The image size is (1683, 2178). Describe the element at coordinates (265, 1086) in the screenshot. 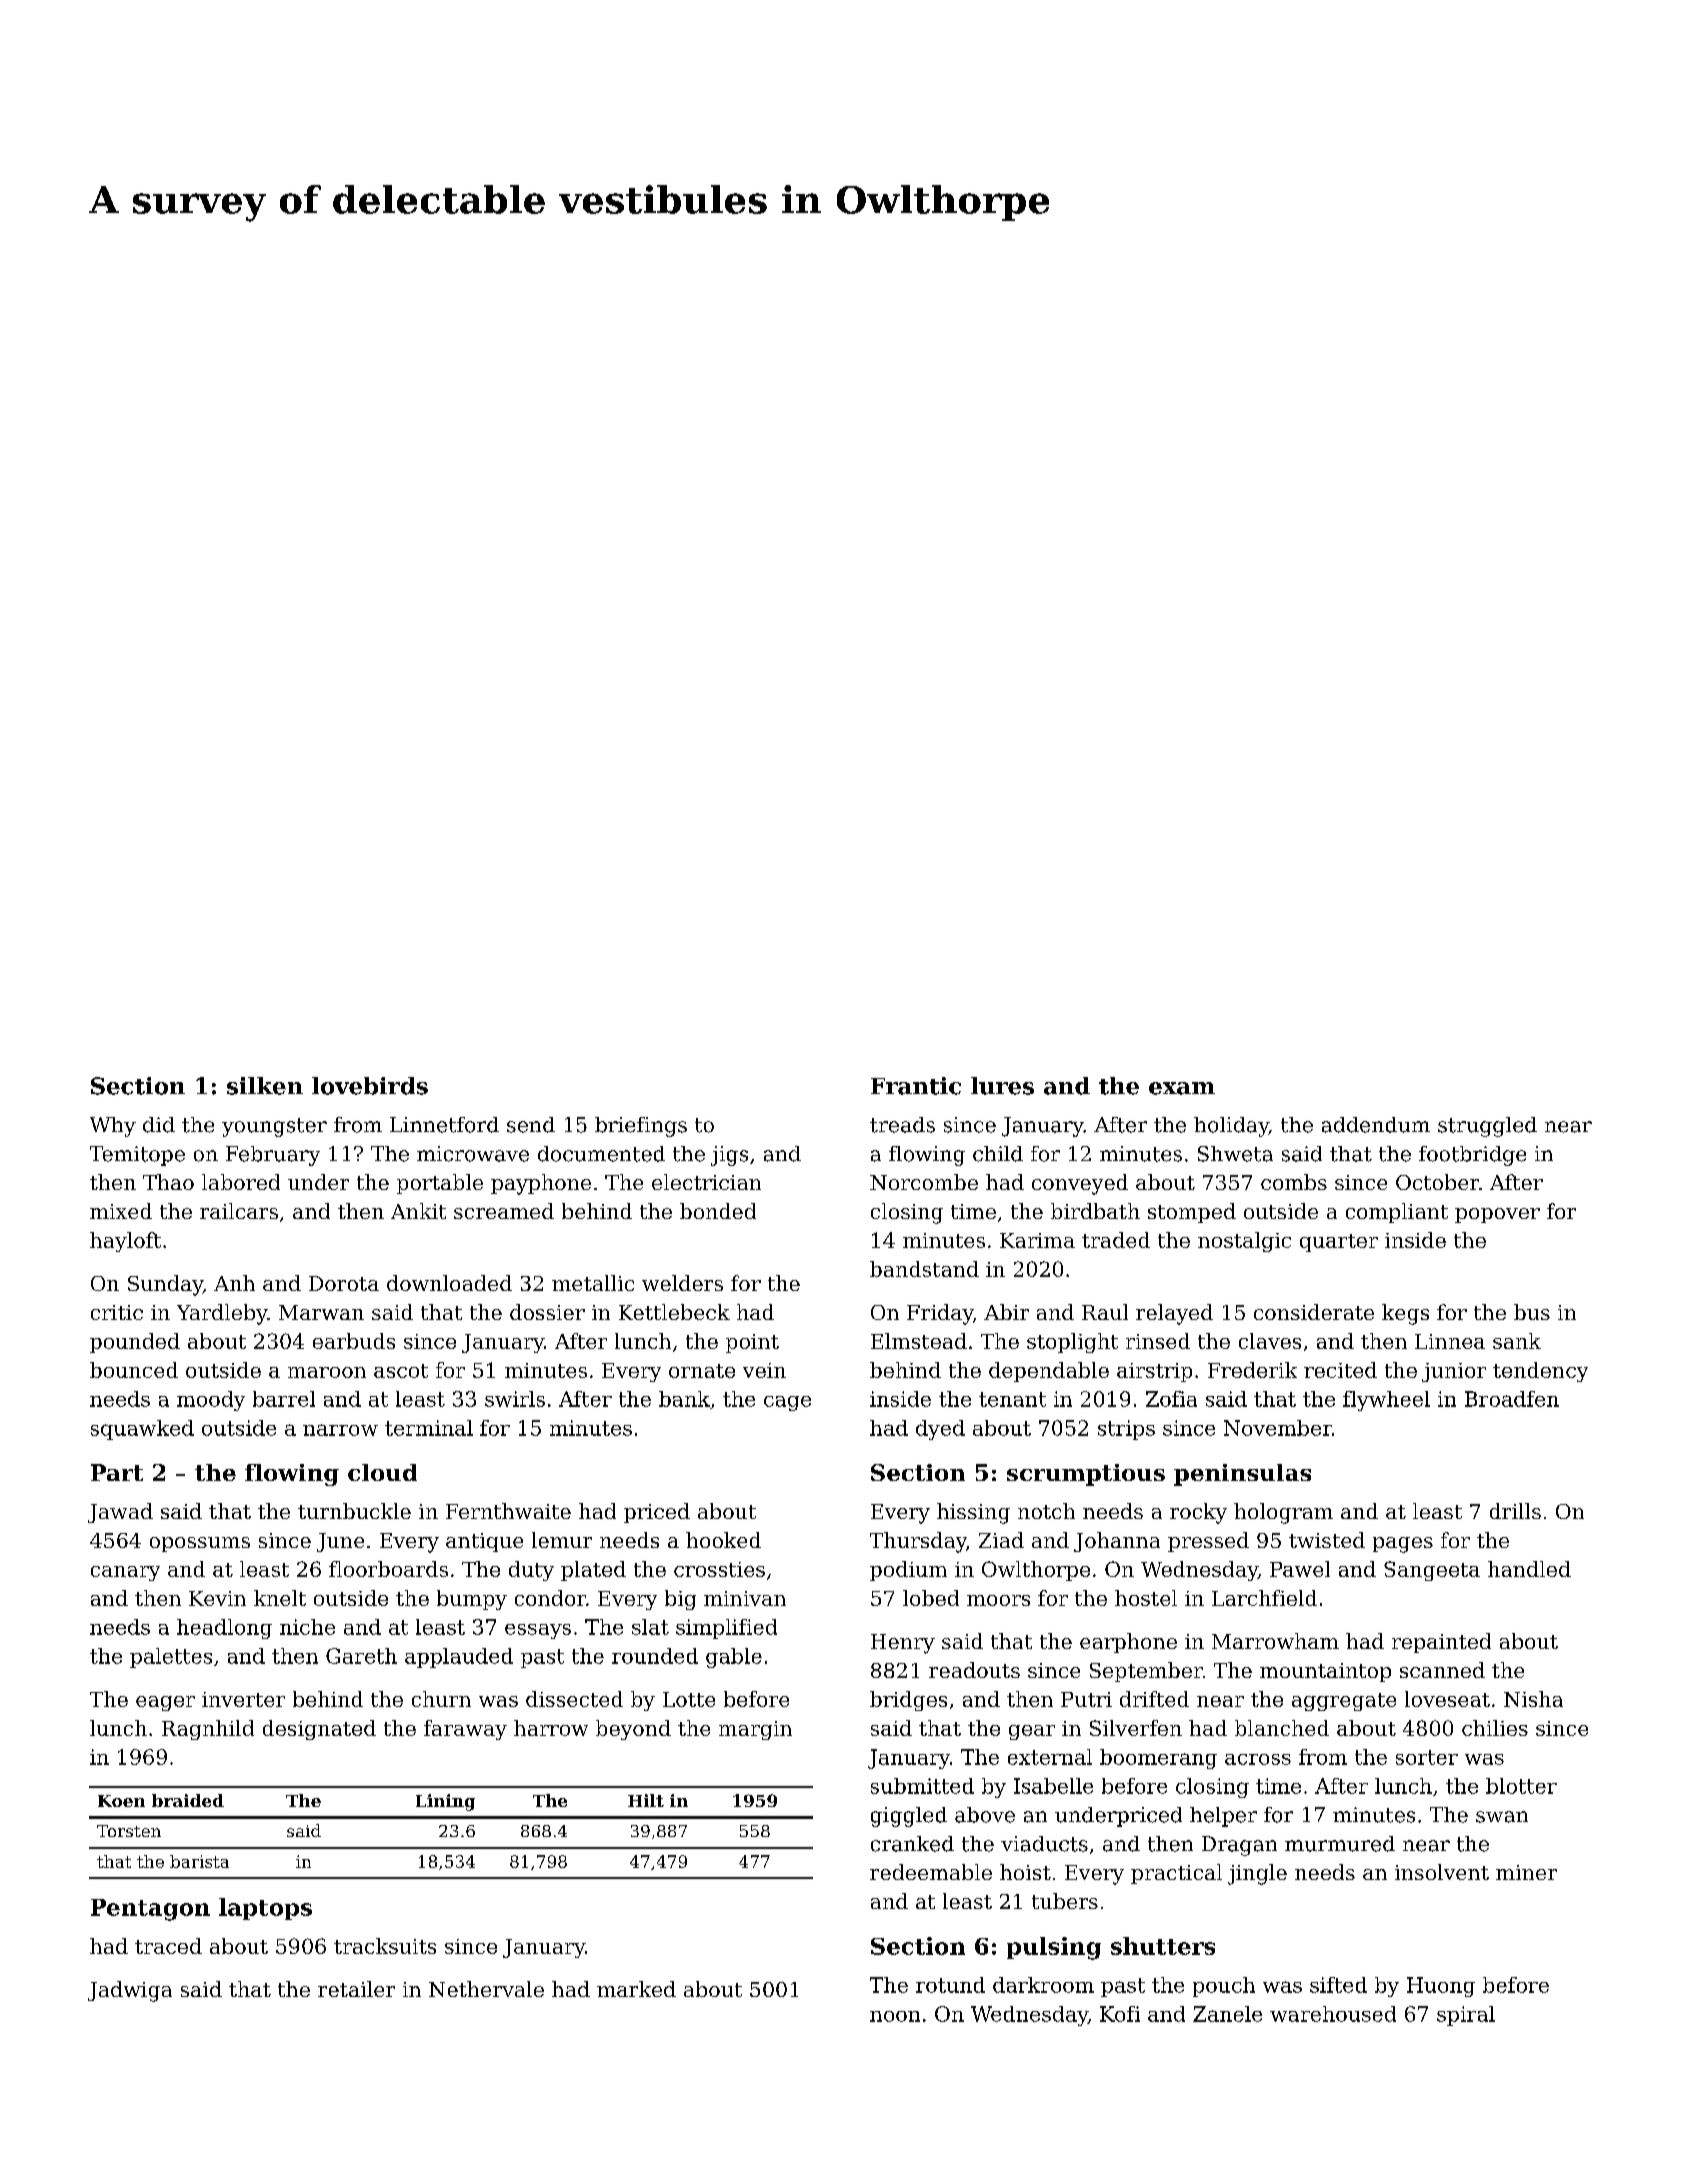

I see `silken` at that location.
